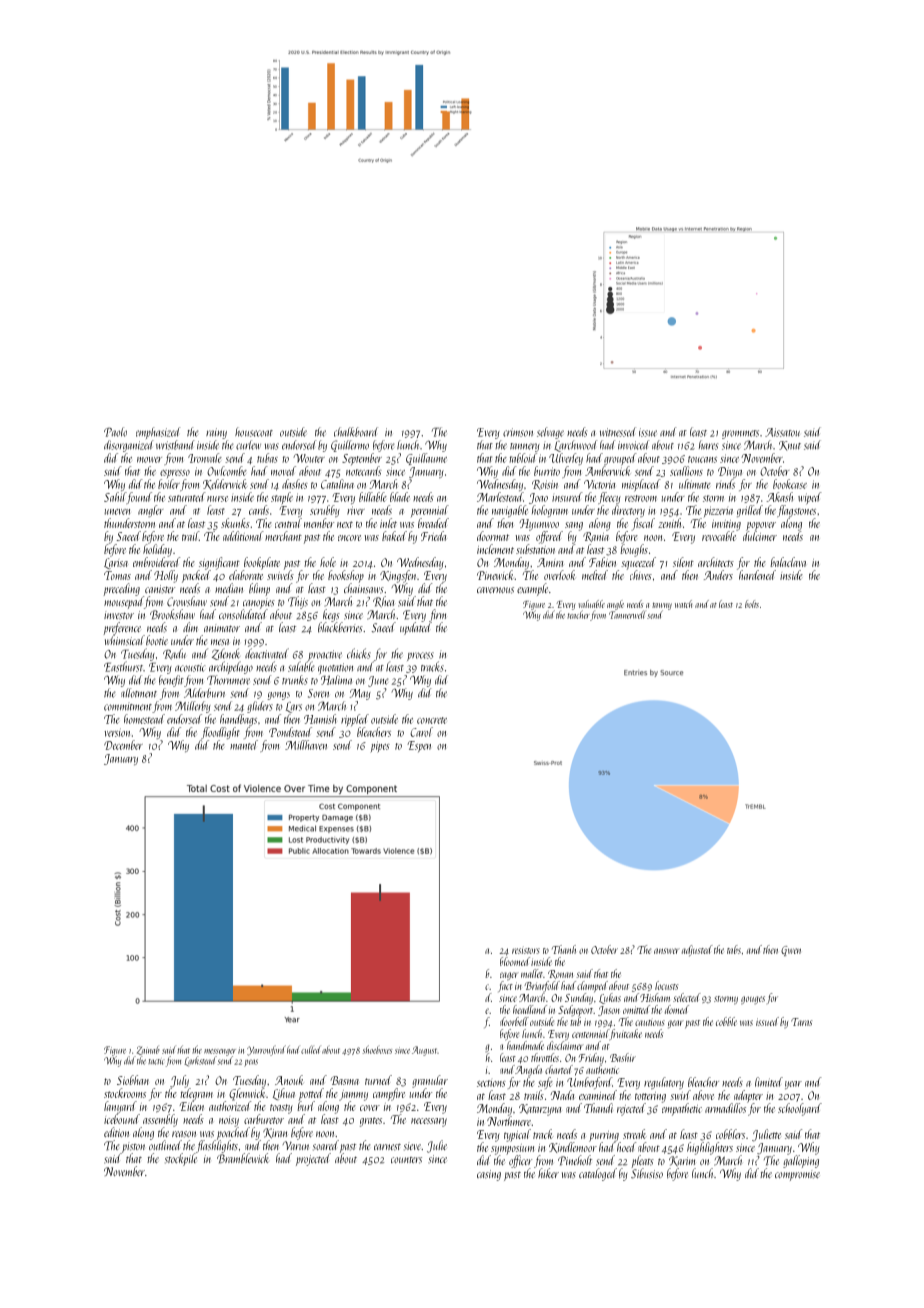 This screenshot has width=924, height=1308. Describe the element at coordinates (310, 1049) in the screenshot. I see `culled` at that location.
